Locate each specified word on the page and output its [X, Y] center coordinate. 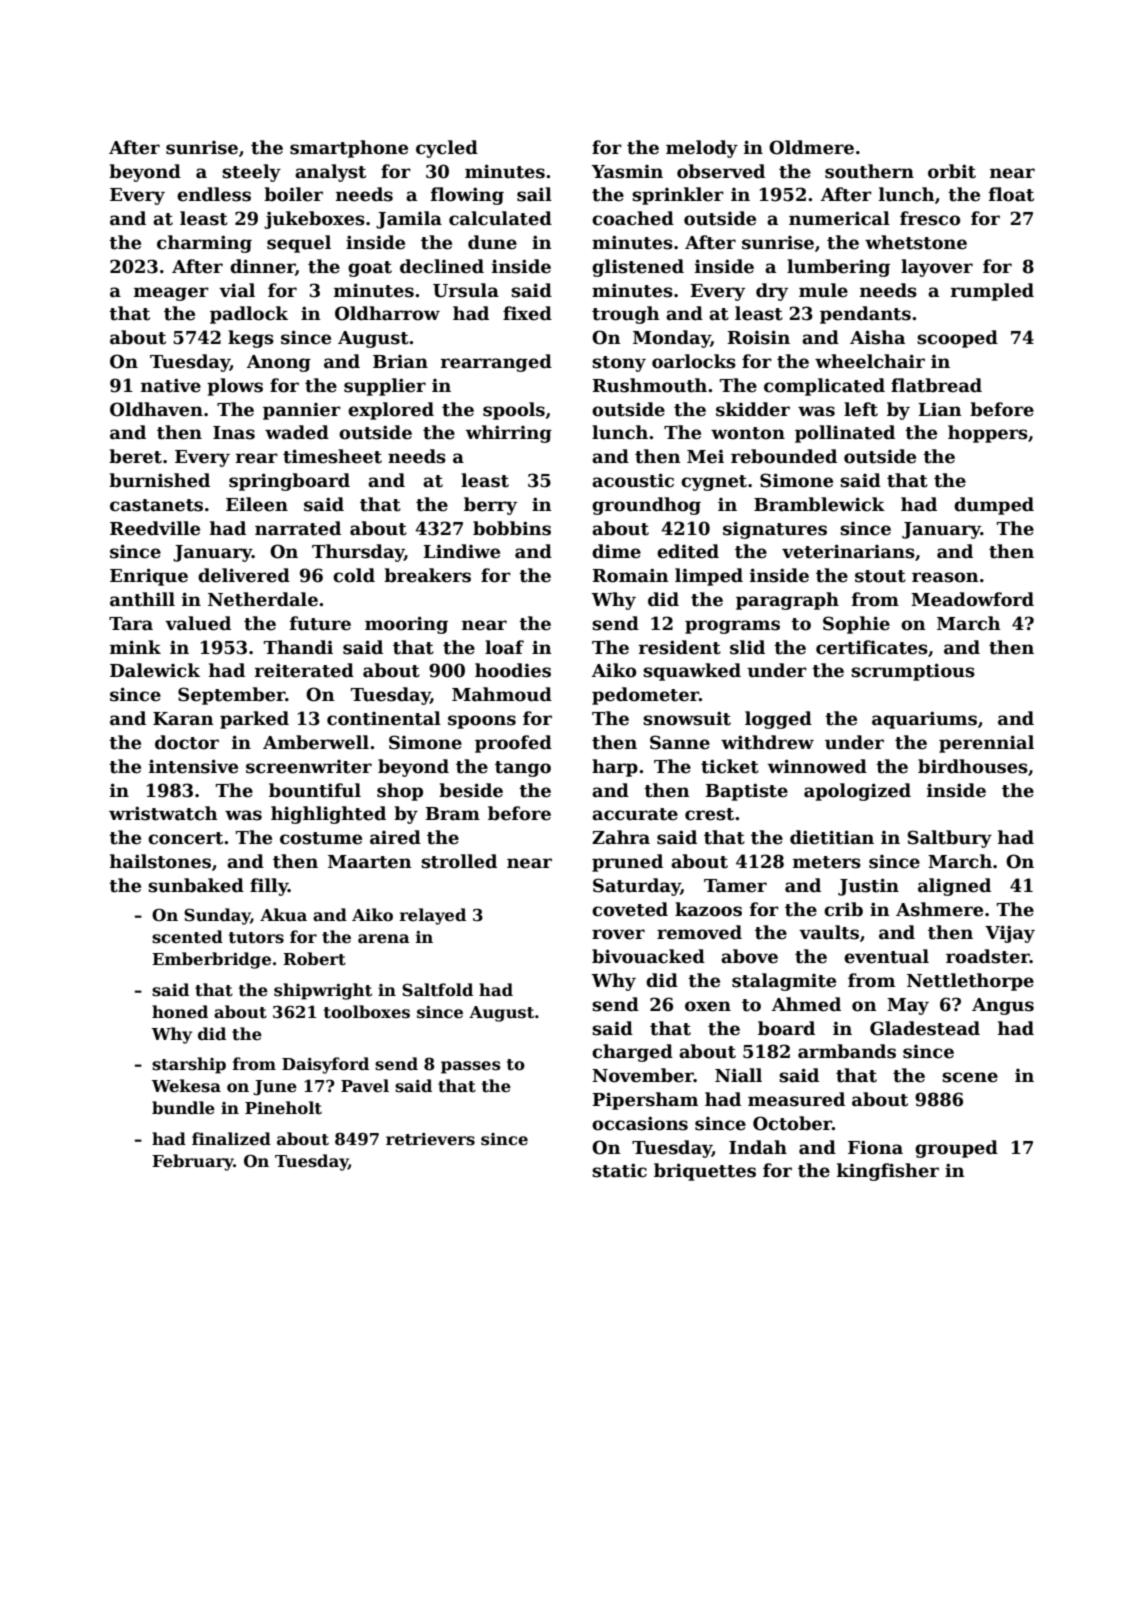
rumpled [992, 292]
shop [400, 792]
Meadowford [972, 599]
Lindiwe [461, 551]
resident [680, 647]
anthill [142, 599]
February [193, 1162]
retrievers [430, 1139]
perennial [986, 744]
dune [492, 242]
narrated [298, 528]
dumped [994, 506]
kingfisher [888, 1172]
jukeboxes [314, 220]
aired [395, 837]
